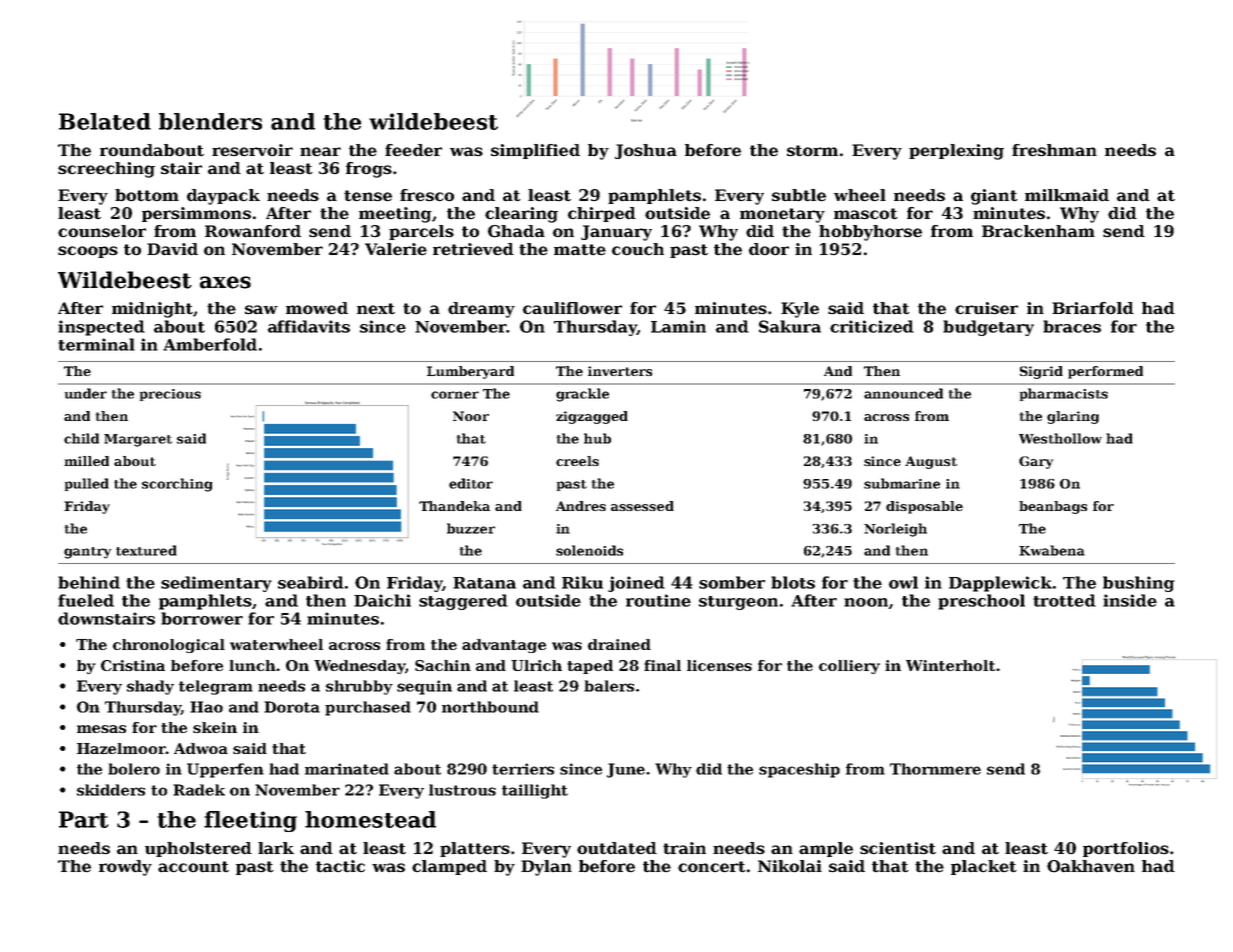 The width and height of the image is (1233, 952). What do you see at coordinates (471, 528) in the image?
I see `buzzer` at bounding box center [471, 528].
